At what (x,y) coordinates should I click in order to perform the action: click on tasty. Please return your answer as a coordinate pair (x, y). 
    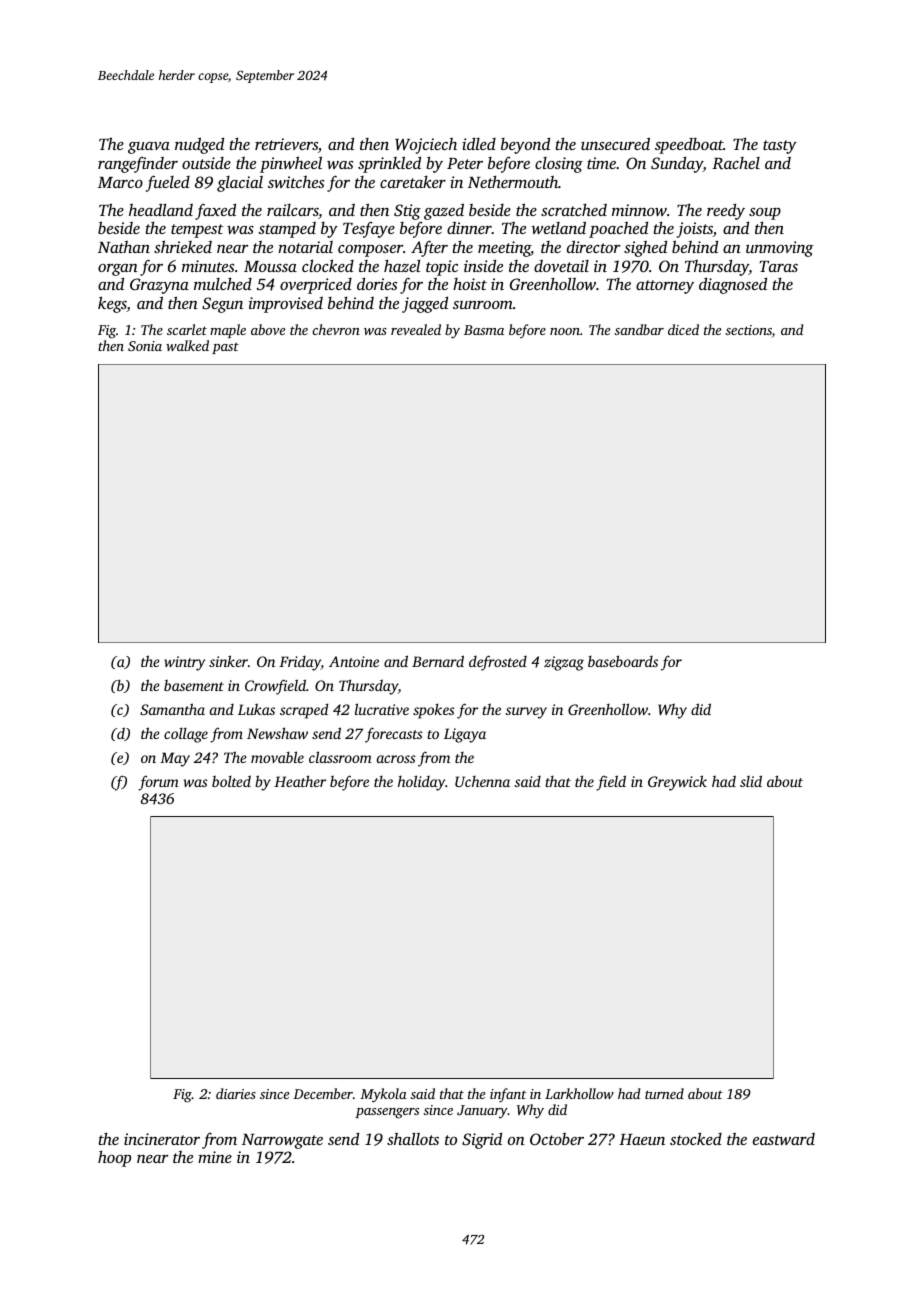
    Looking at the image, I should click on (780, 147).
